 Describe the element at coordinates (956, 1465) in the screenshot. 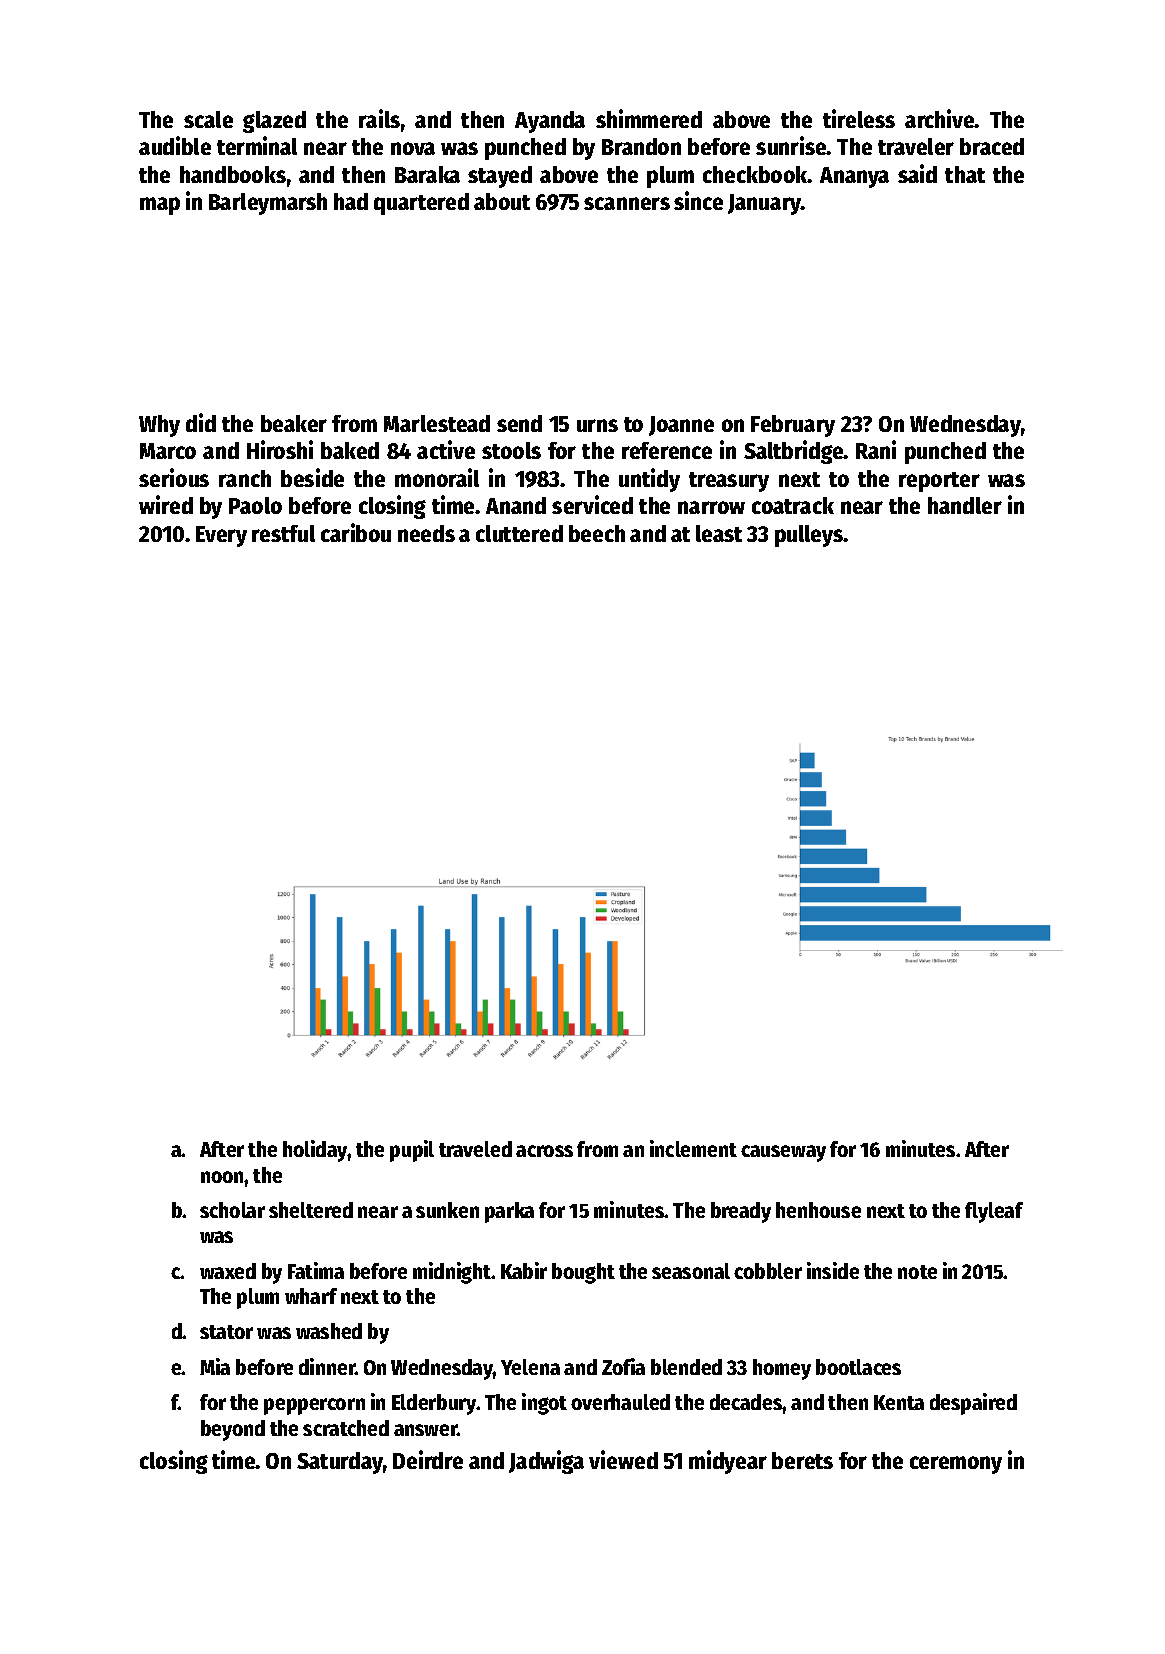

I see `ceremony` at that location.
